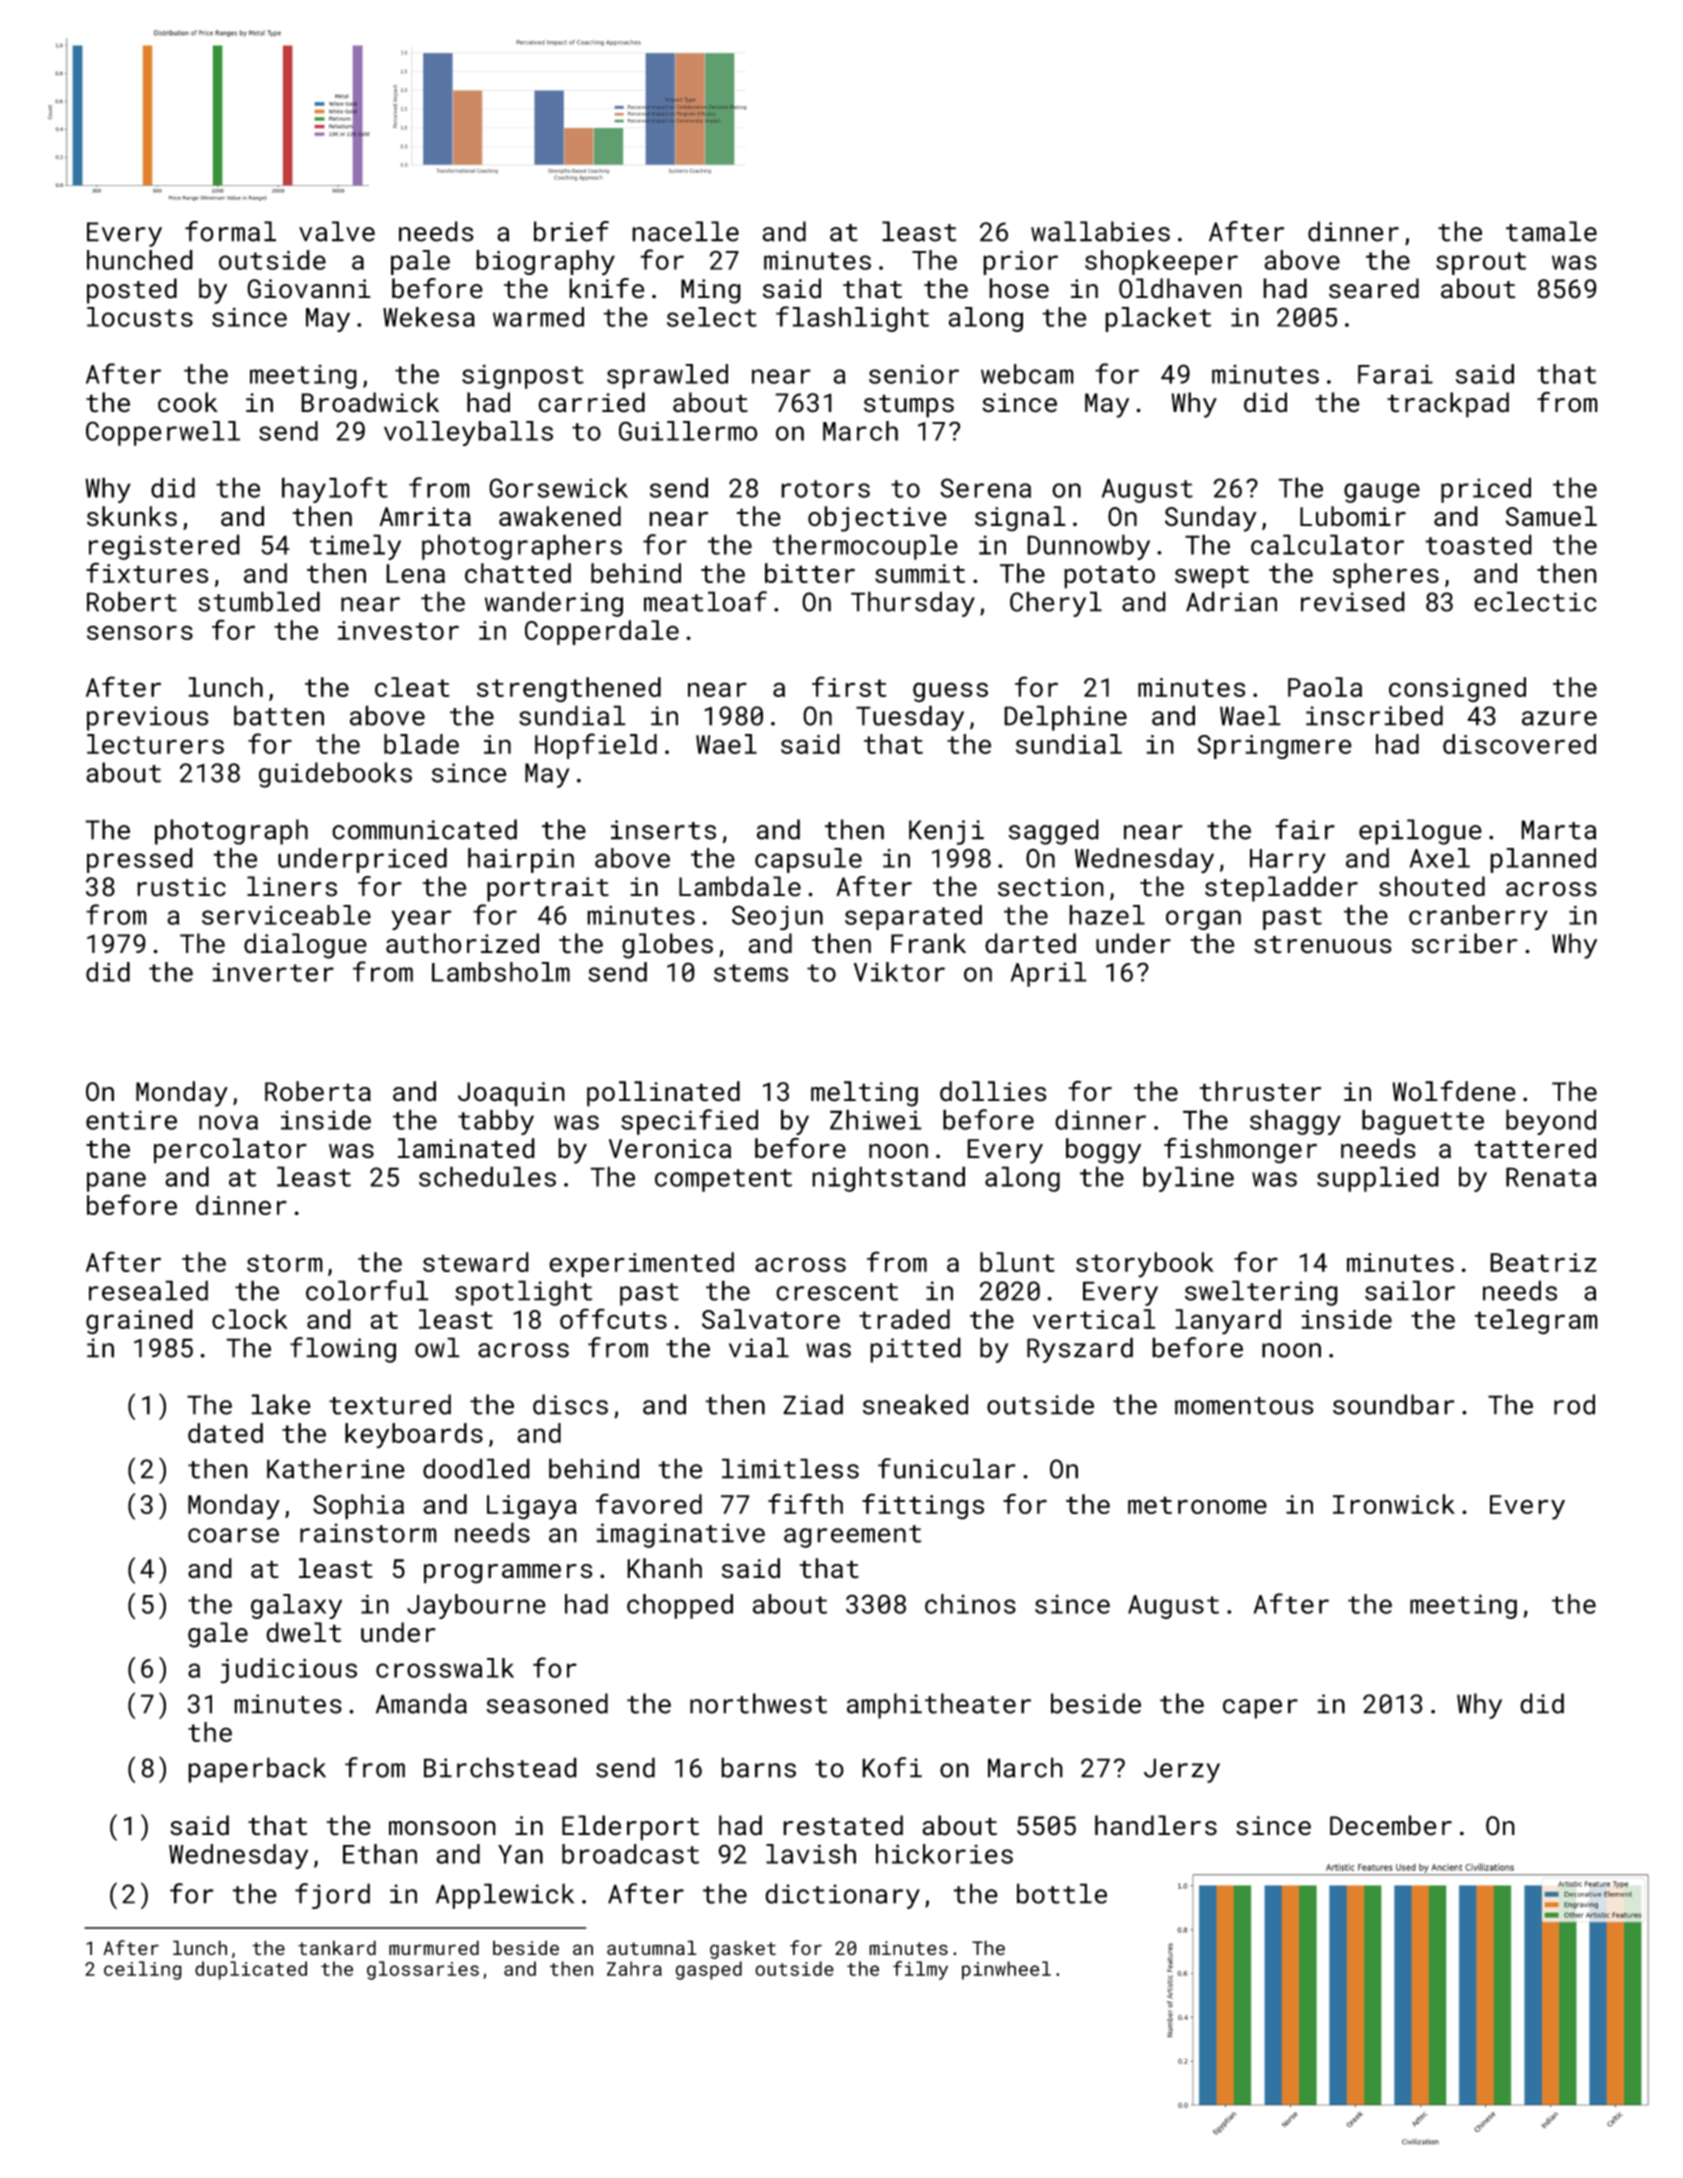 This screenshot has height=2178, width=1683. What do you see at coordinates (1161, 262) in the screenshot?
I see `shopkeeper` at bounding box center [1161, 262].
